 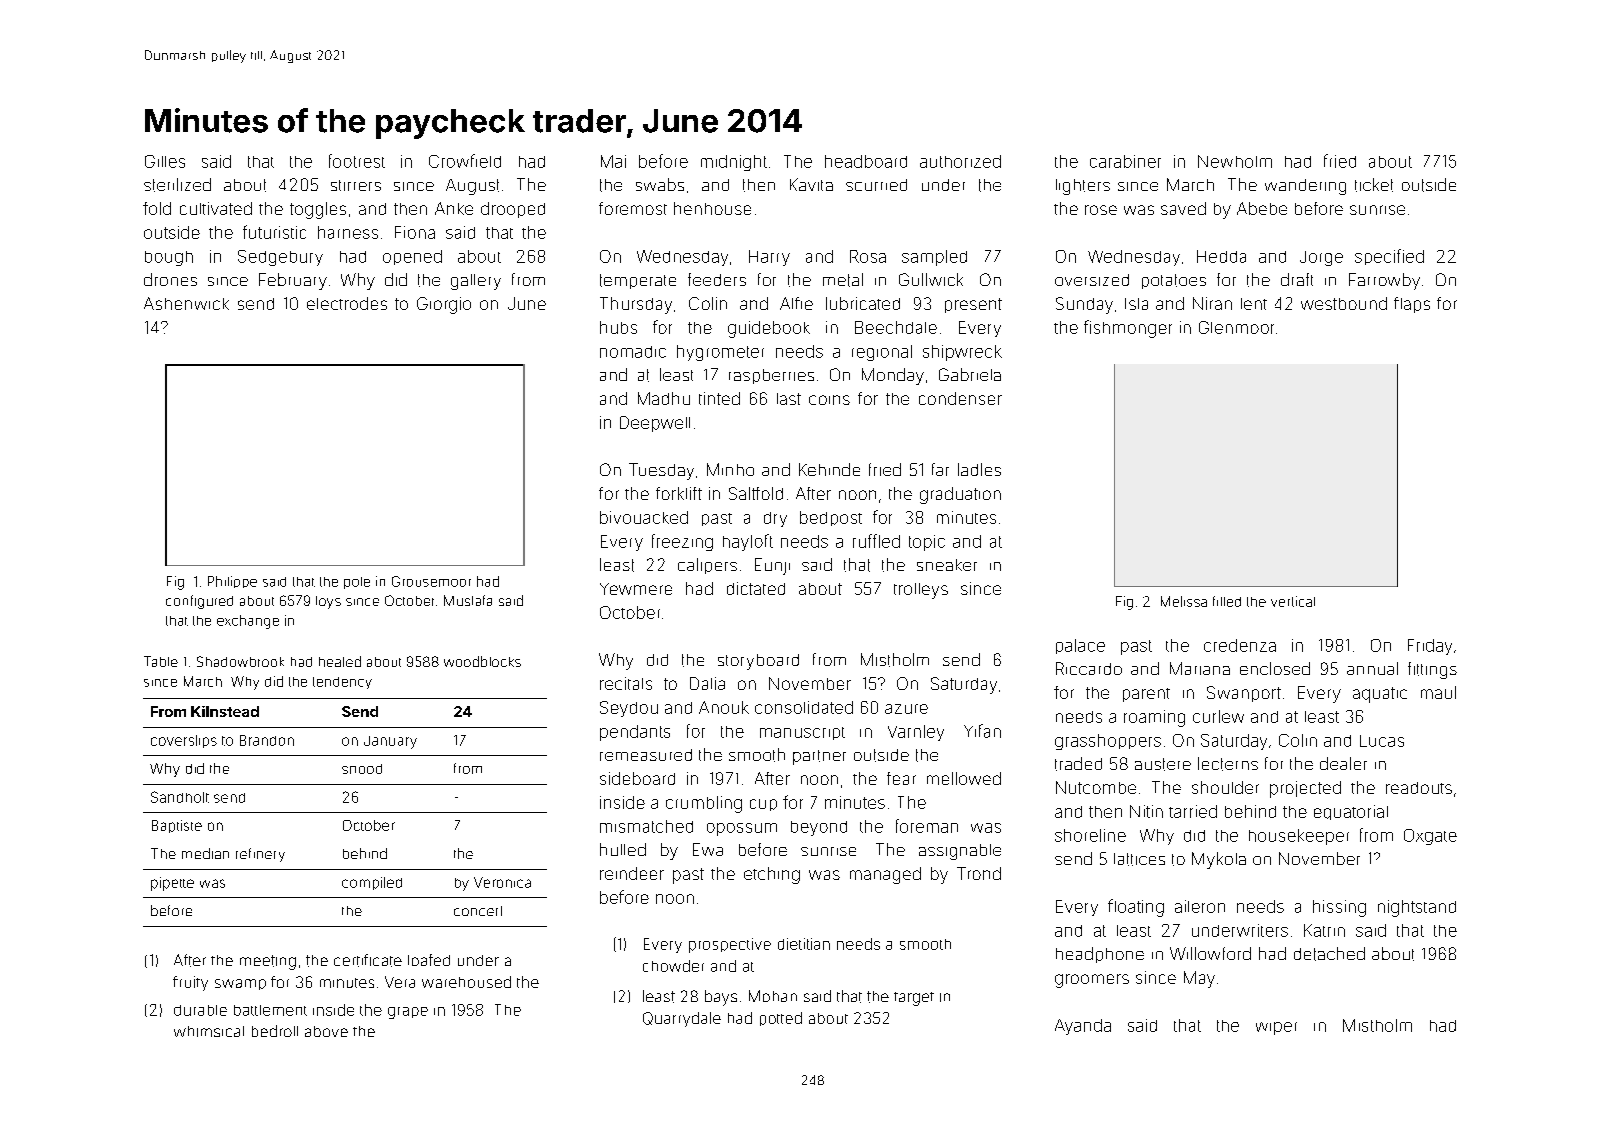 What do you see at coordinates (1128, 329) in the page?
I see `fishmonger` at bounding box center [1128, 329].
